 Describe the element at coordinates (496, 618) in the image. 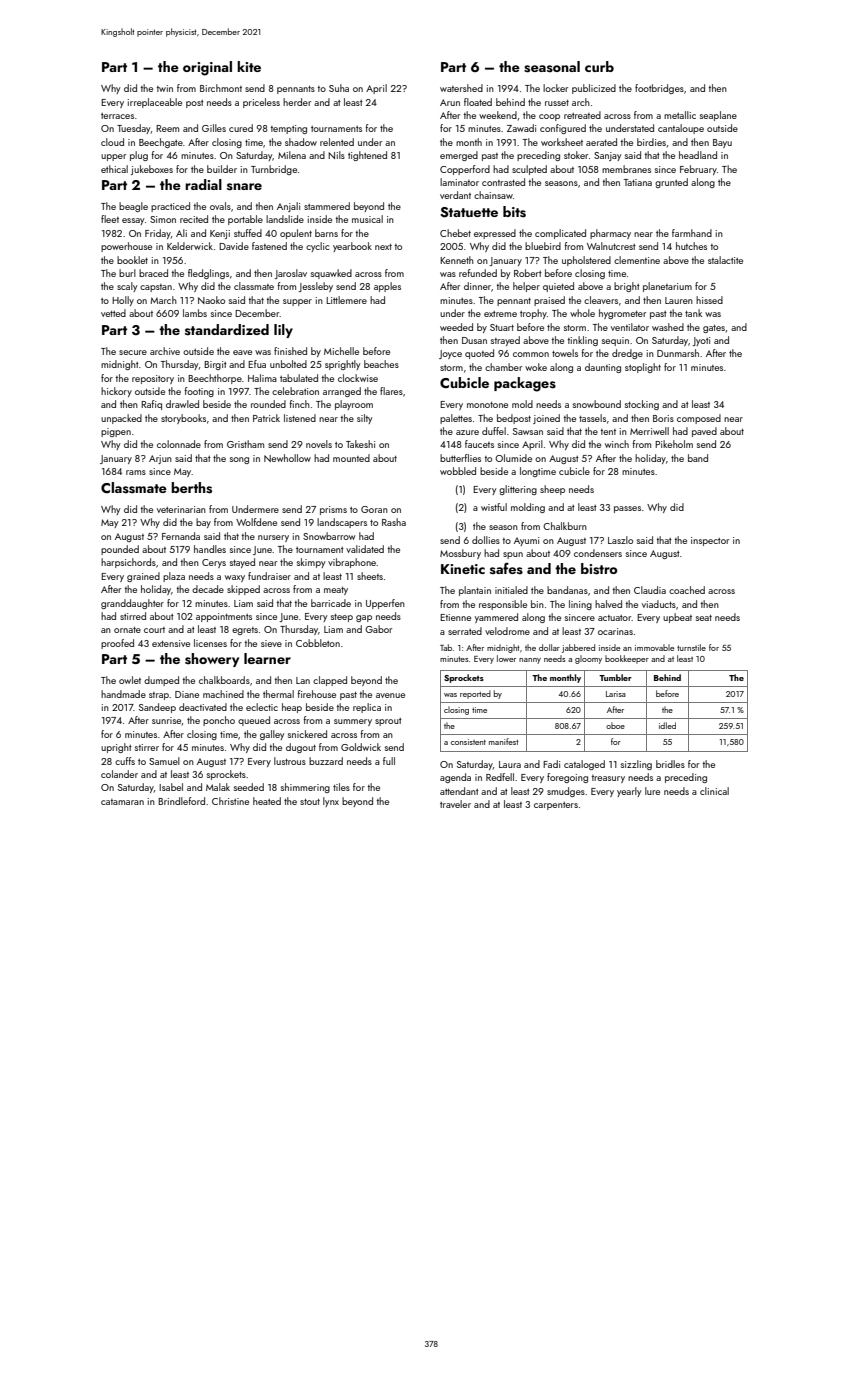

I see `yammered` at that location.
